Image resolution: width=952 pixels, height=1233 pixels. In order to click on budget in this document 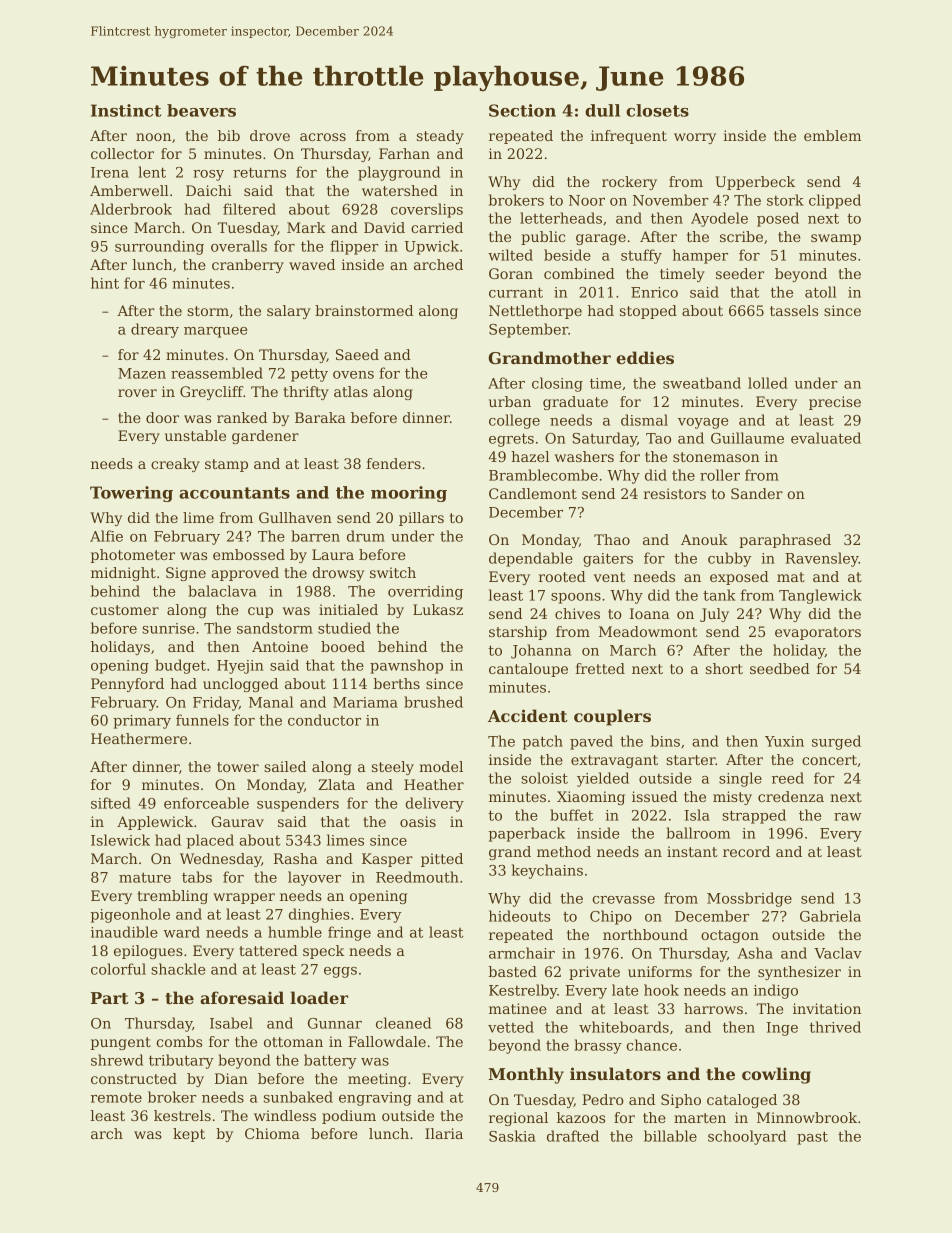, I will do `click(180, 666)`.
